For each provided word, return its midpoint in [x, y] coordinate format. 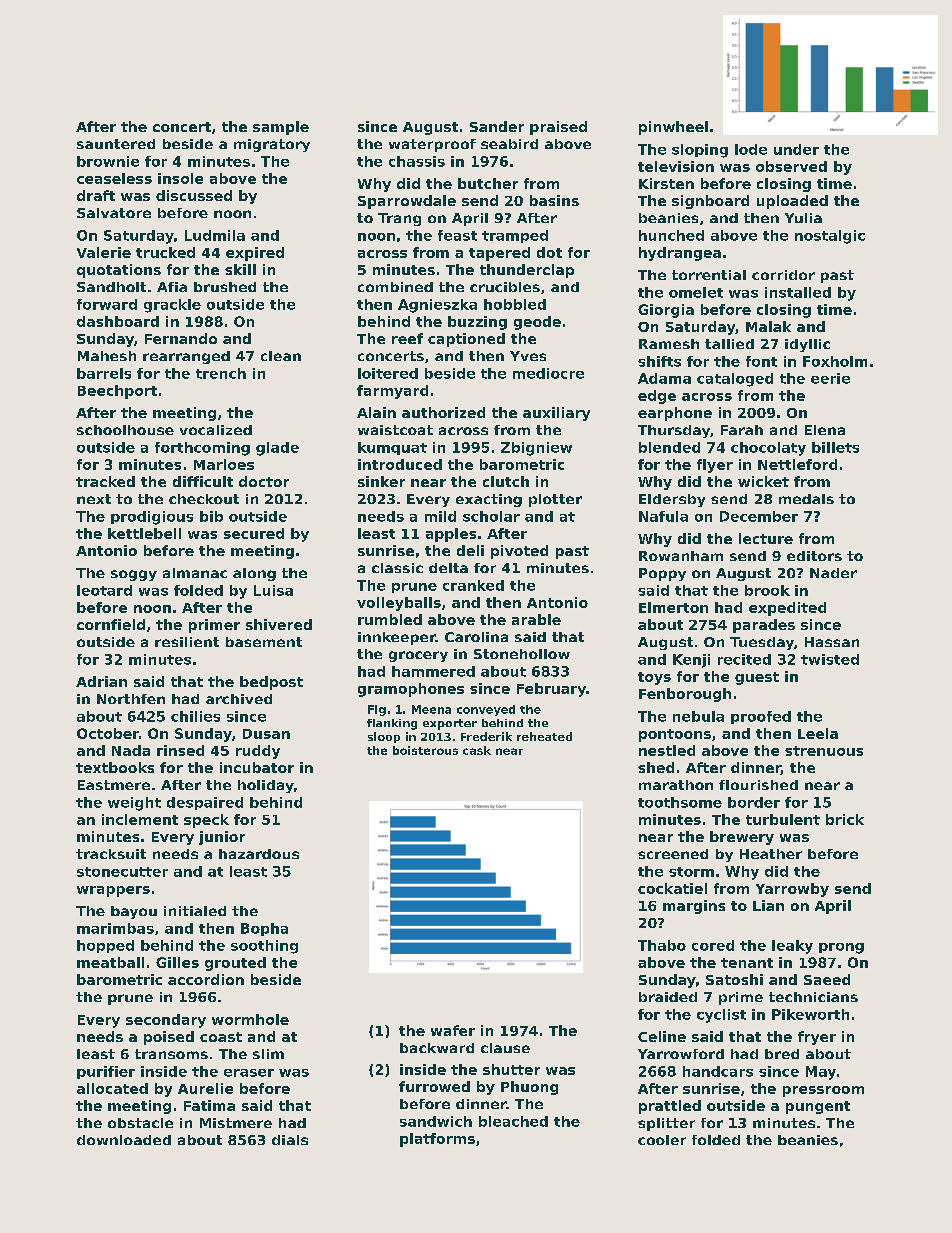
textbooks [115, 767]
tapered [499, 254]
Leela [818, 733]
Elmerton [673, 607]
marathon [676, 785]
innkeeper [397, 638]
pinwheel [673, 128]
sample [281, 128]
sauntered [116, 144]
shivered [279, 624]
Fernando [181, 338]
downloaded [124, 1140]
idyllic [807, 345]
